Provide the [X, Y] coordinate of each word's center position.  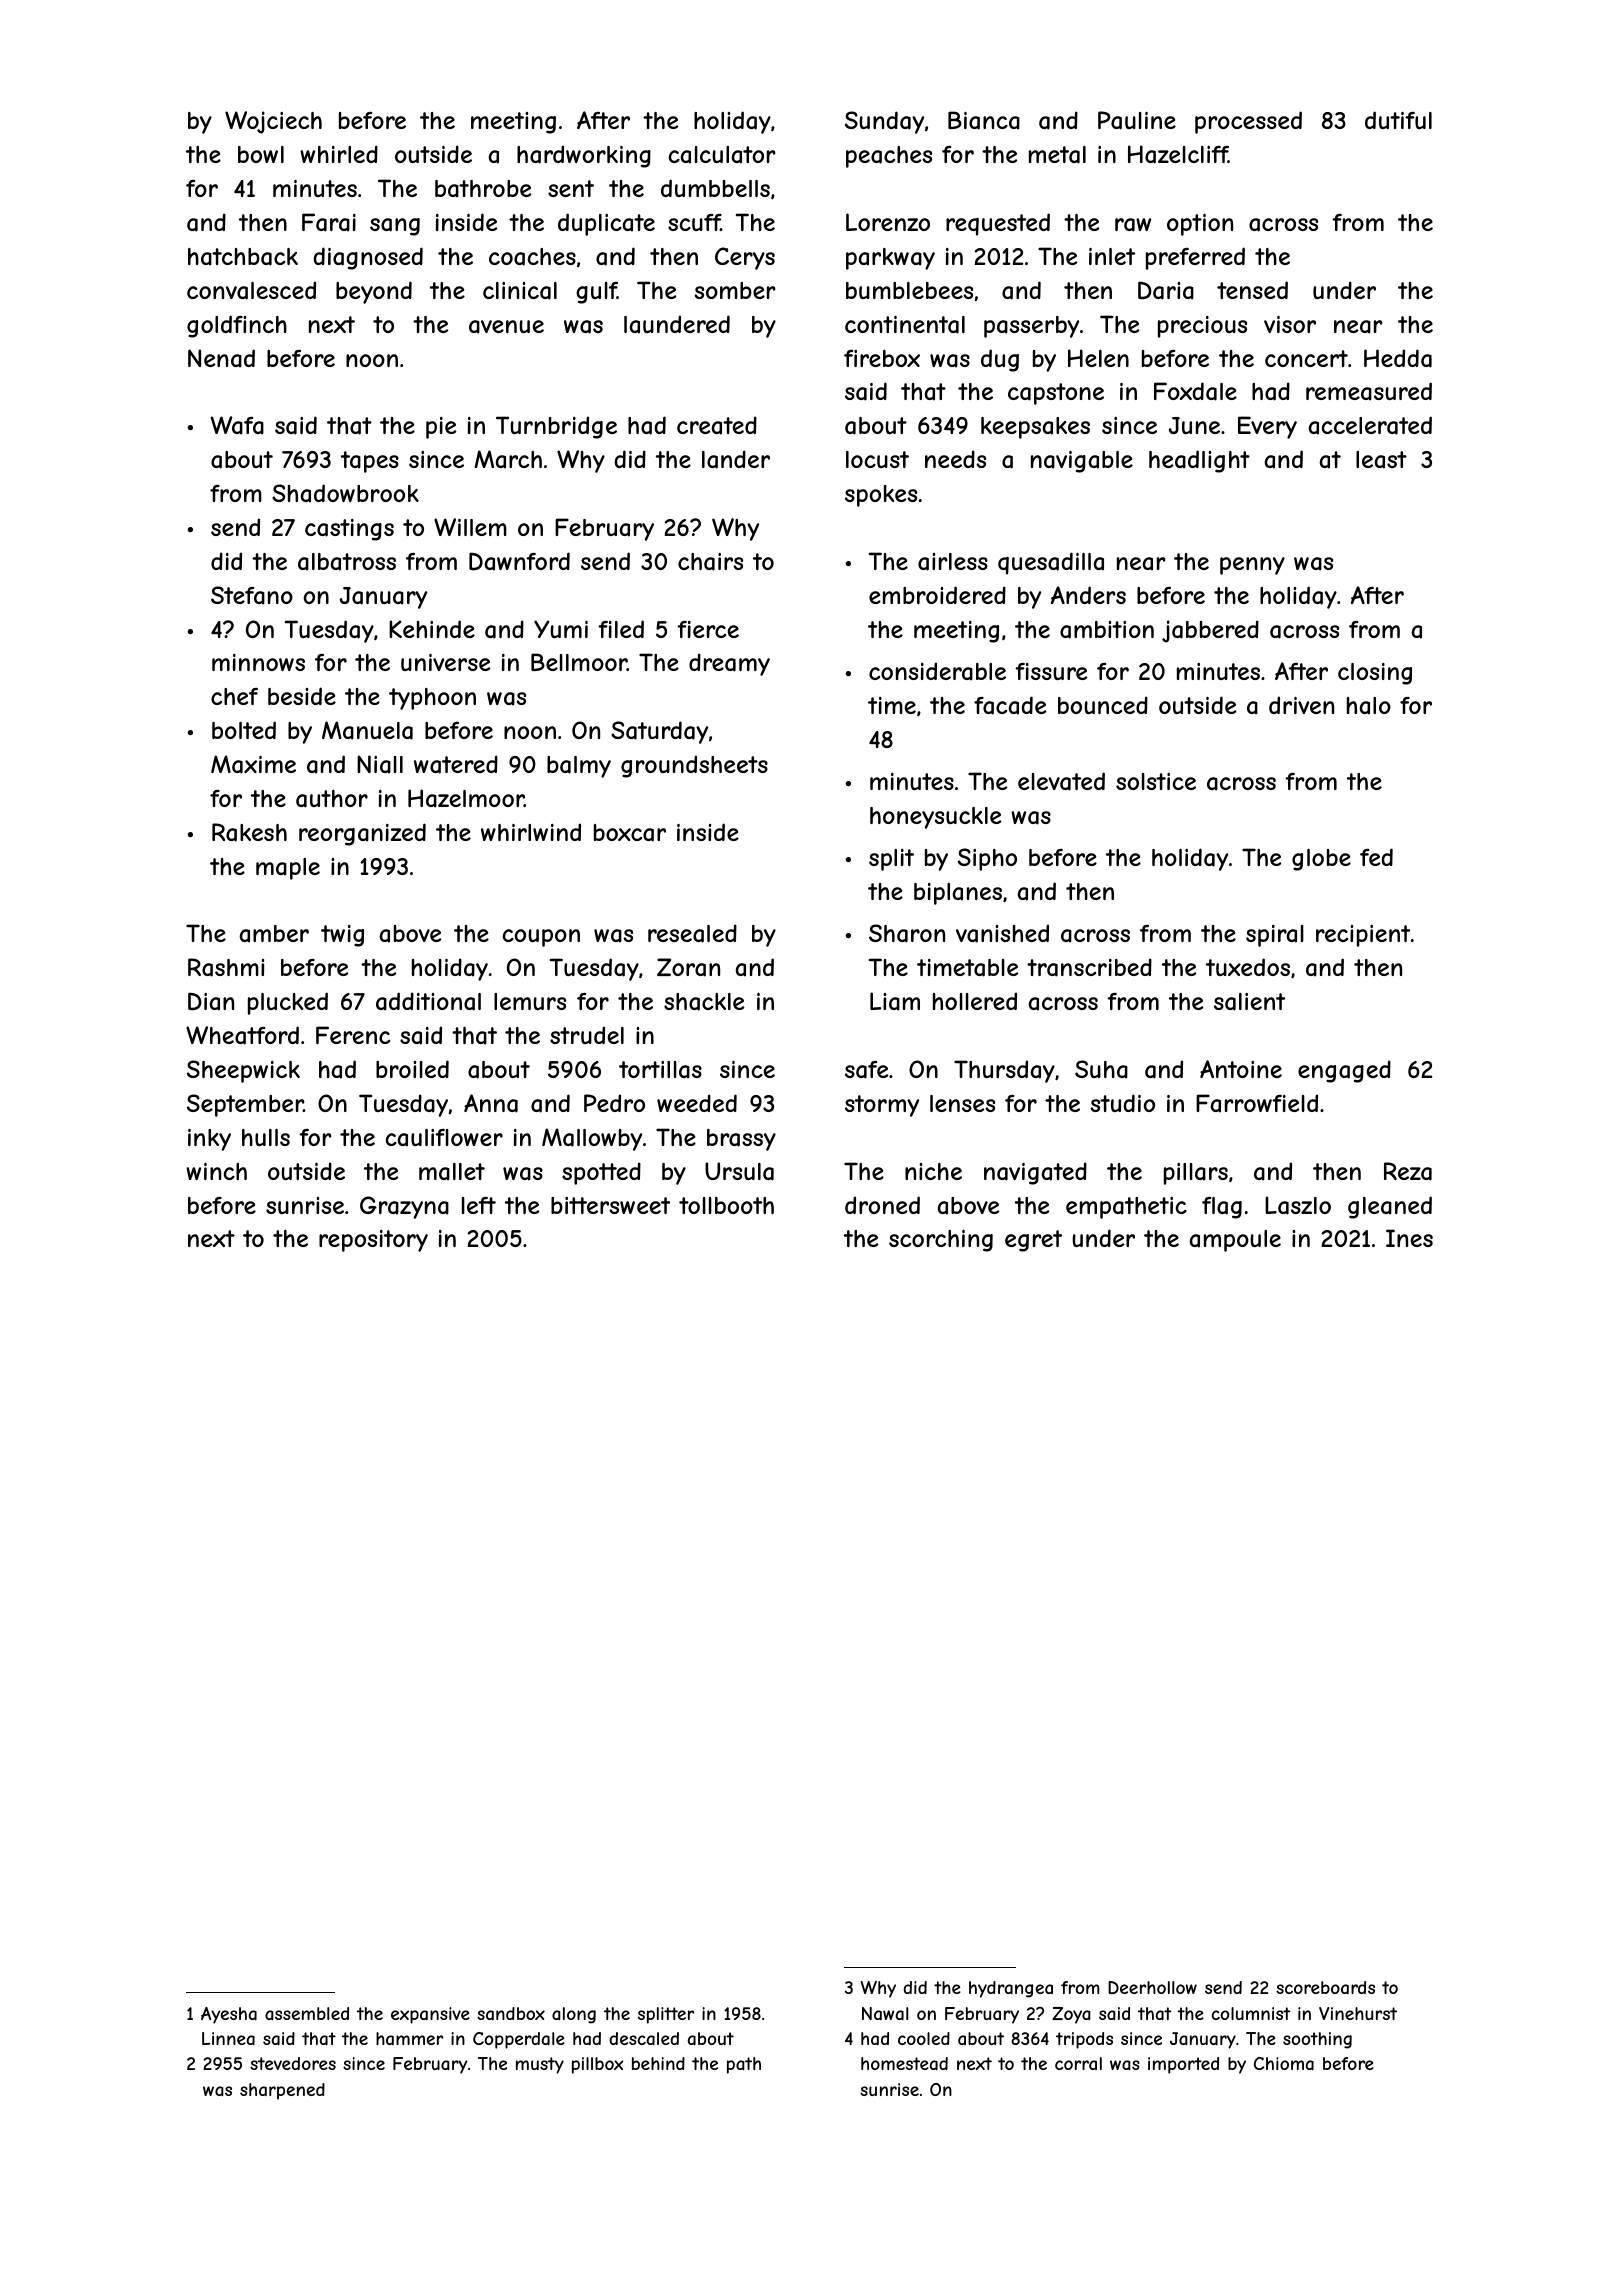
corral [1078, 2063]
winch [216, 1171]
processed [1248, 122]
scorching [941, 1241]
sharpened [282, 2091]
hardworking [584, 156]
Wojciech [273, 122]
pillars [1196, 1174]
